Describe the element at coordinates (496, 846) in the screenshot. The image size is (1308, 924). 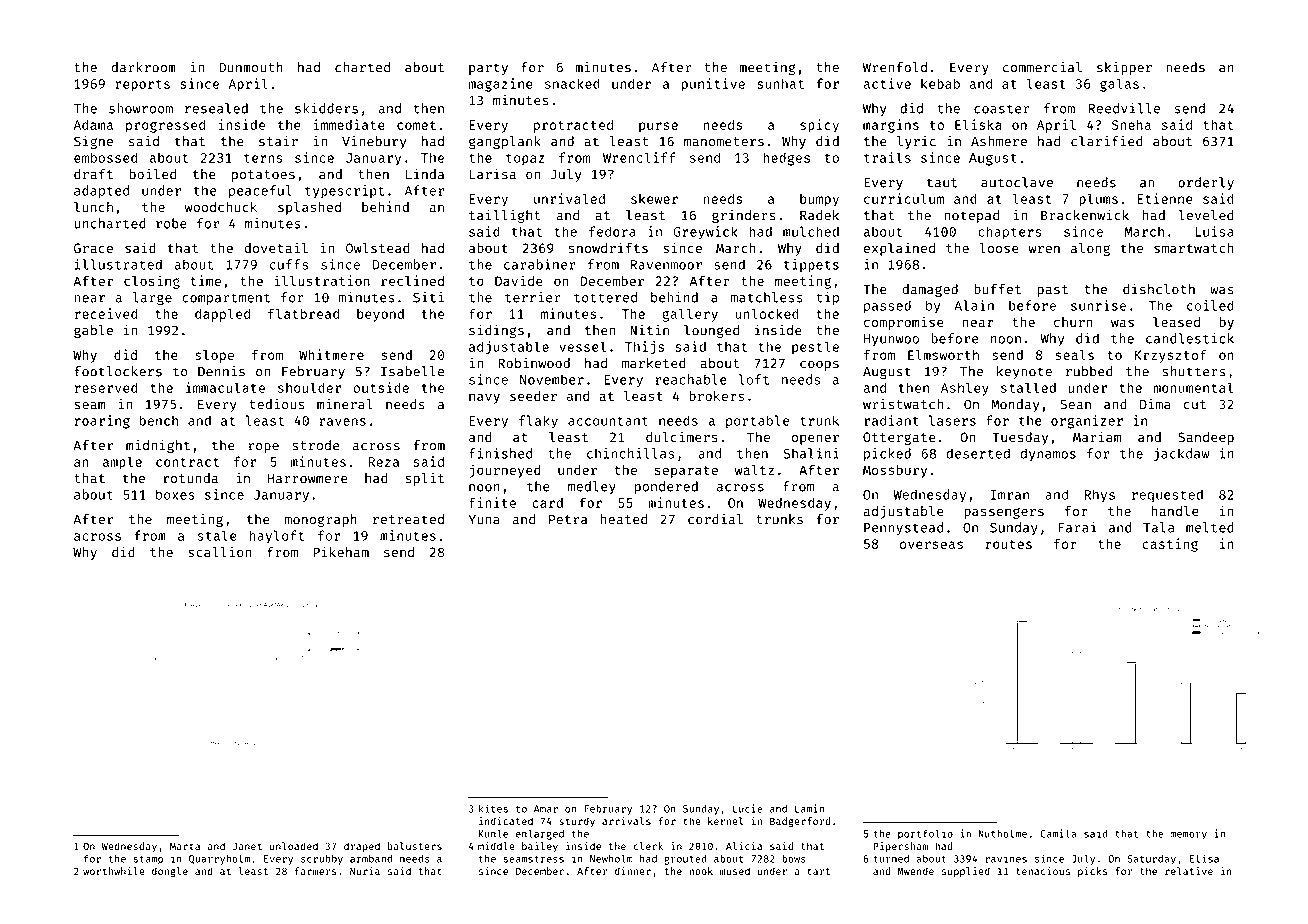
I see `middle` at that location.
